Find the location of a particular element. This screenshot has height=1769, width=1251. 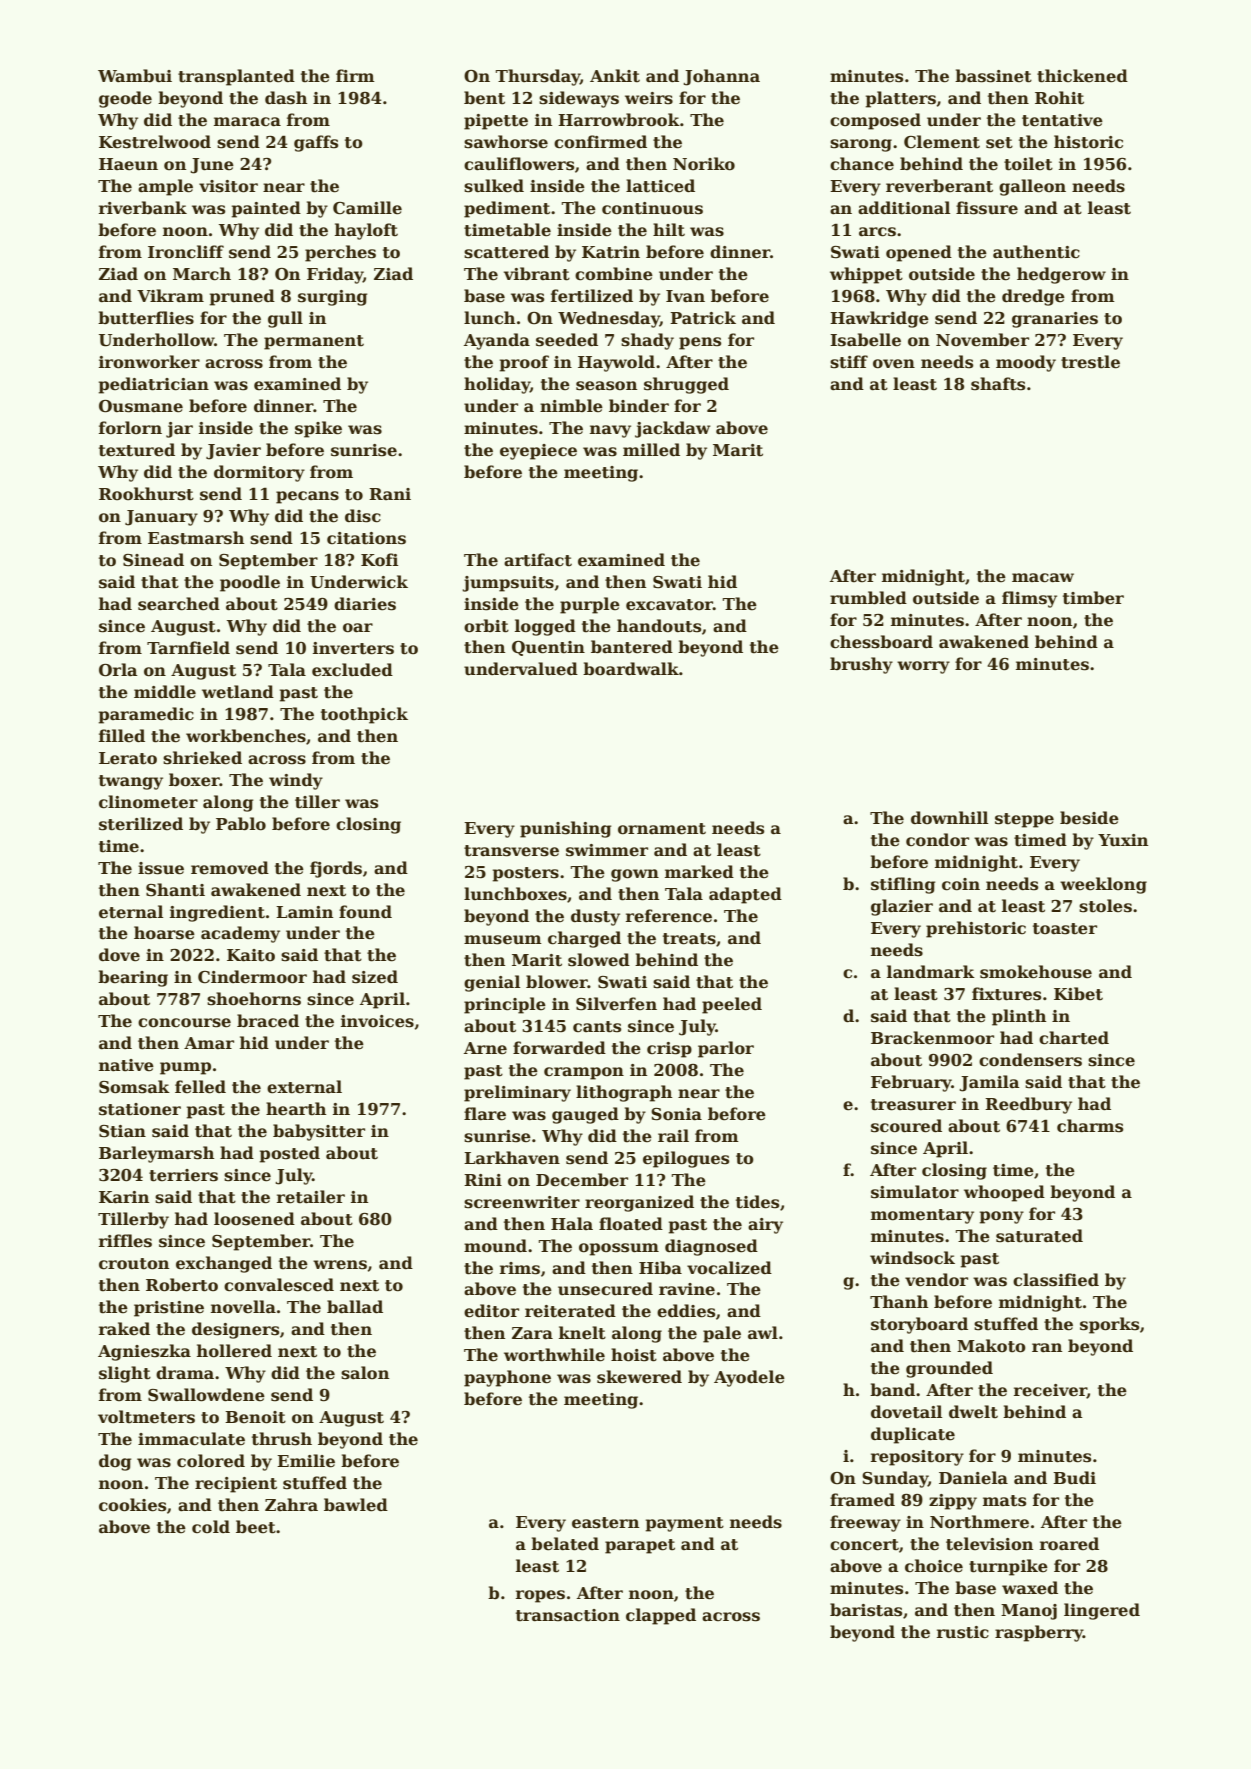

worry is located at coordinates (923, 667).
